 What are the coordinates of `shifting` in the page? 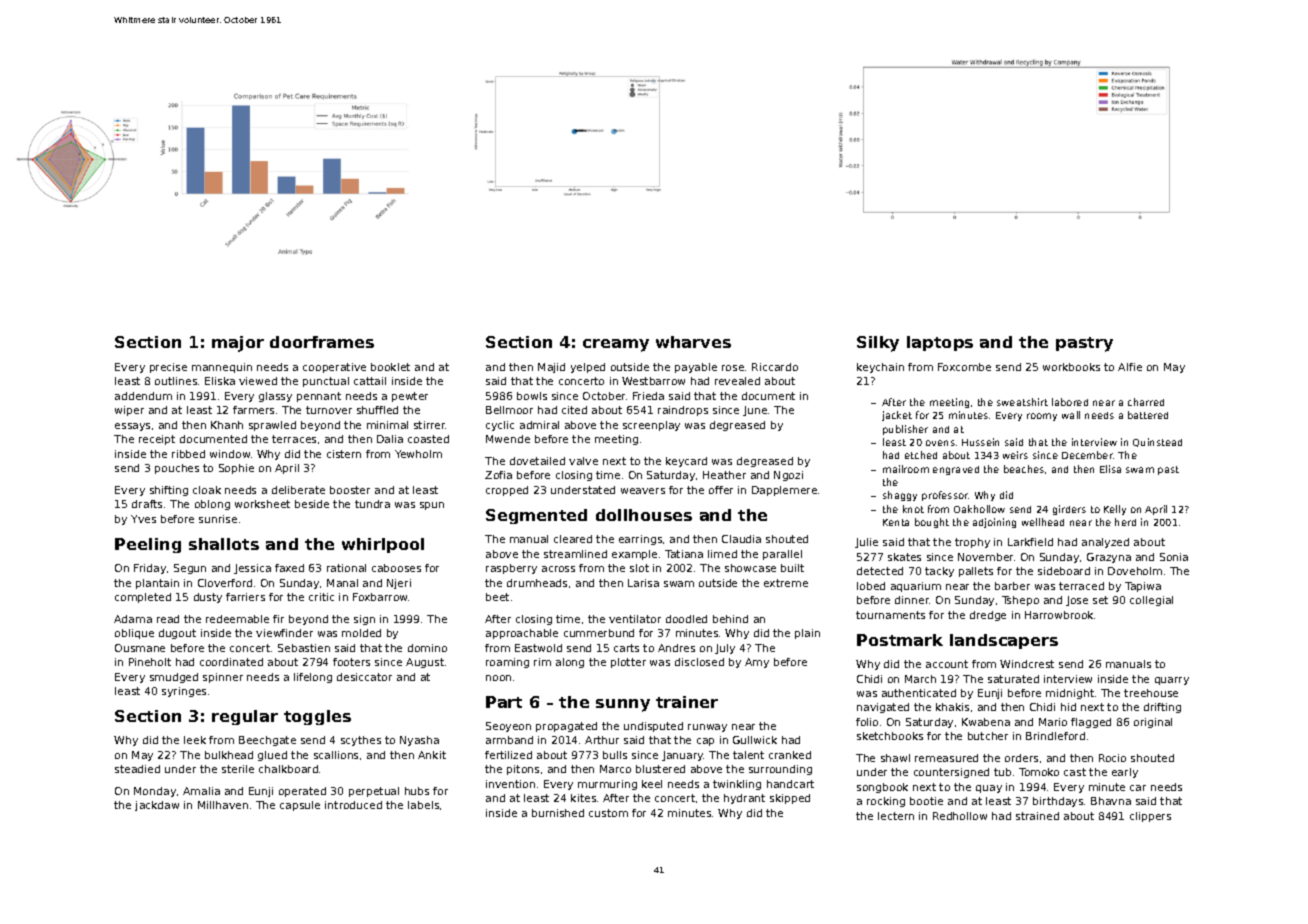 It's located at (169, 491).
